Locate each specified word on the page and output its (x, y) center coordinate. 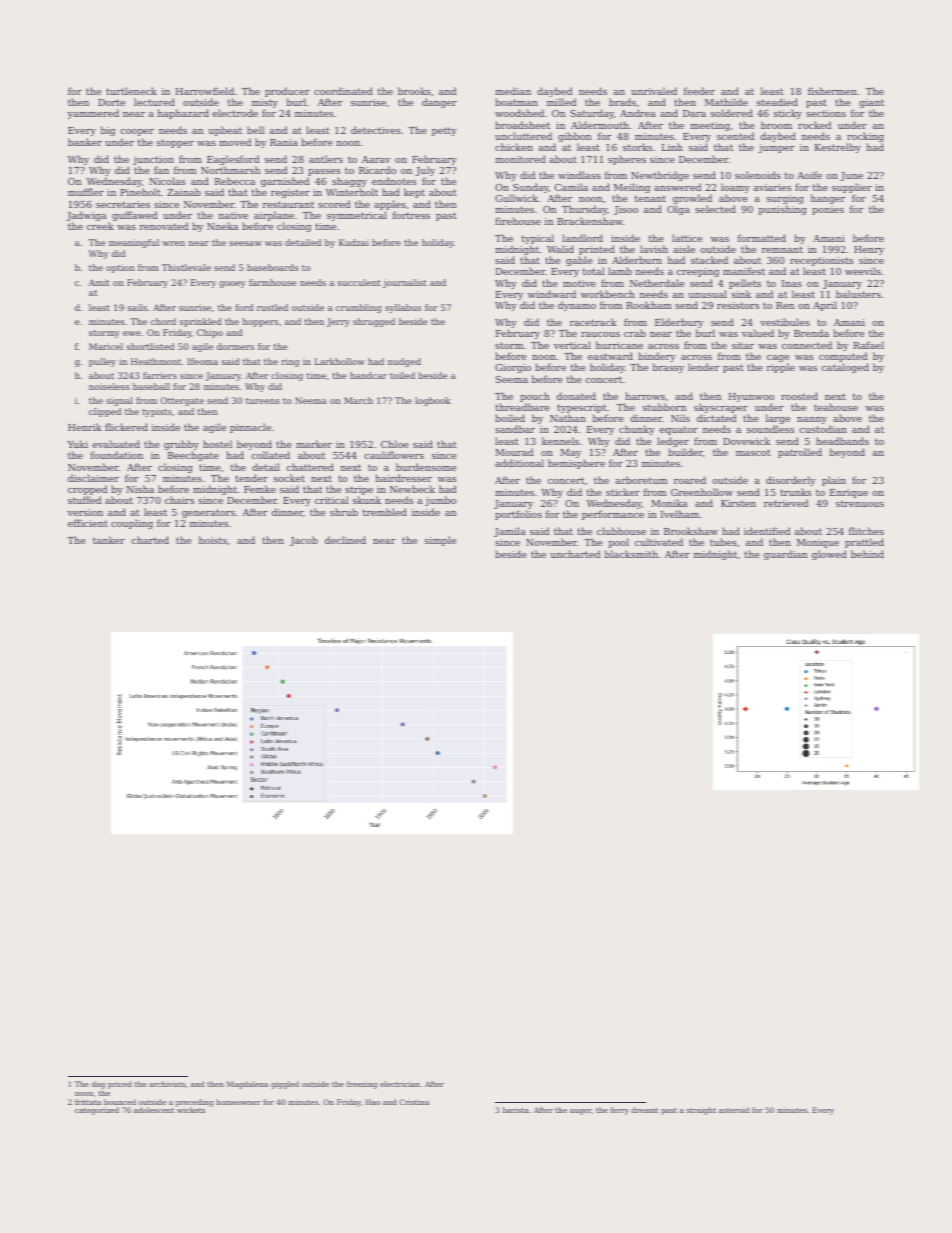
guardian (785, 555)
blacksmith (631, 554)
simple (440, 541)
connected (807, 345)
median (513, 91)
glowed (829, 555)
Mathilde (726, 102)
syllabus (403, 308)
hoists (213, 540)
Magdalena (247, 1085)
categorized (97, 1111)
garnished (285, 182)
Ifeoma (203, 361)
